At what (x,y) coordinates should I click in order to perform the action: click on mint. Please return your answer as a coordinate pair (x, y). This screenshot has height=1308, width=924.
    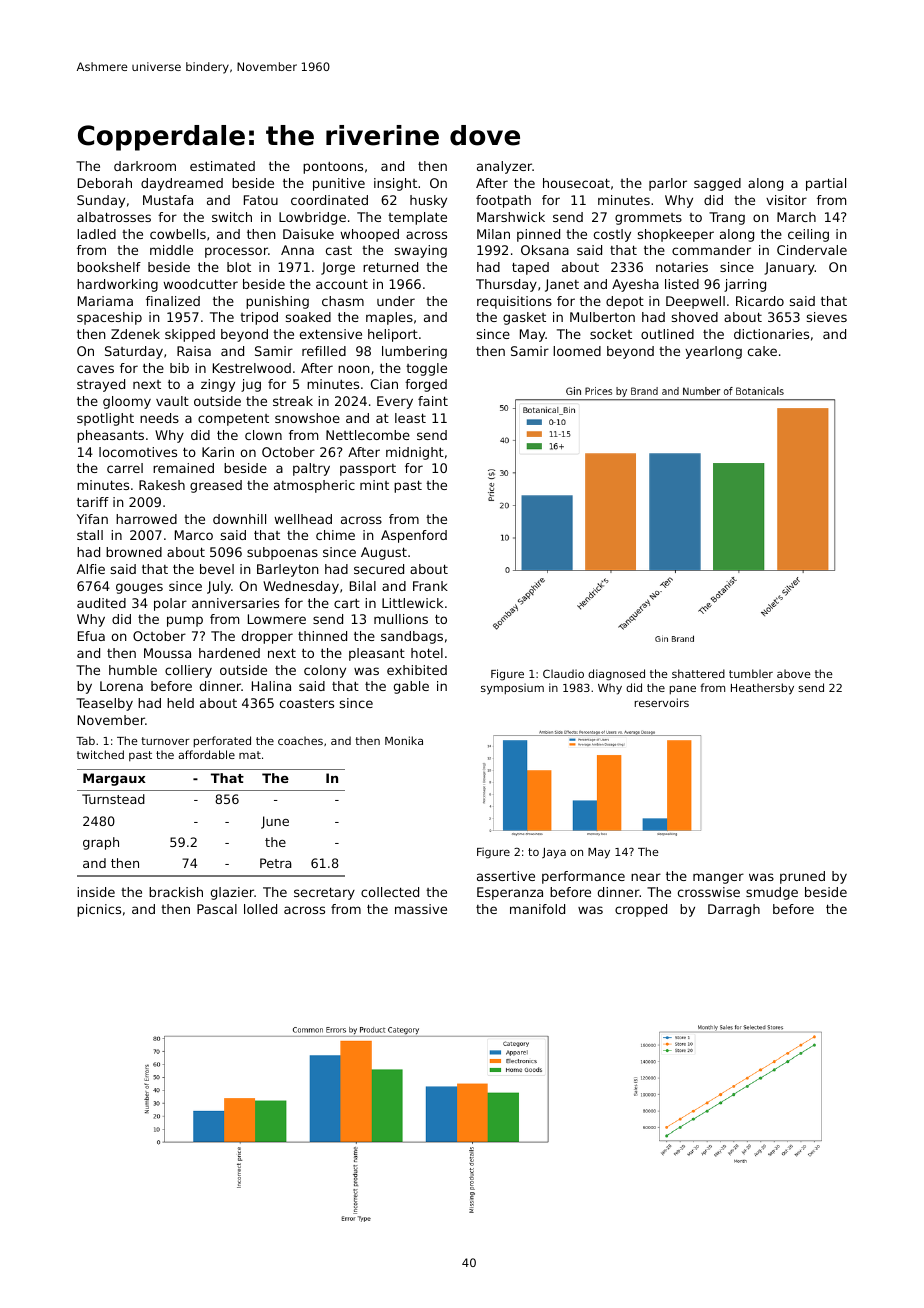
    Looking at the image, I should click on (374, 485).
